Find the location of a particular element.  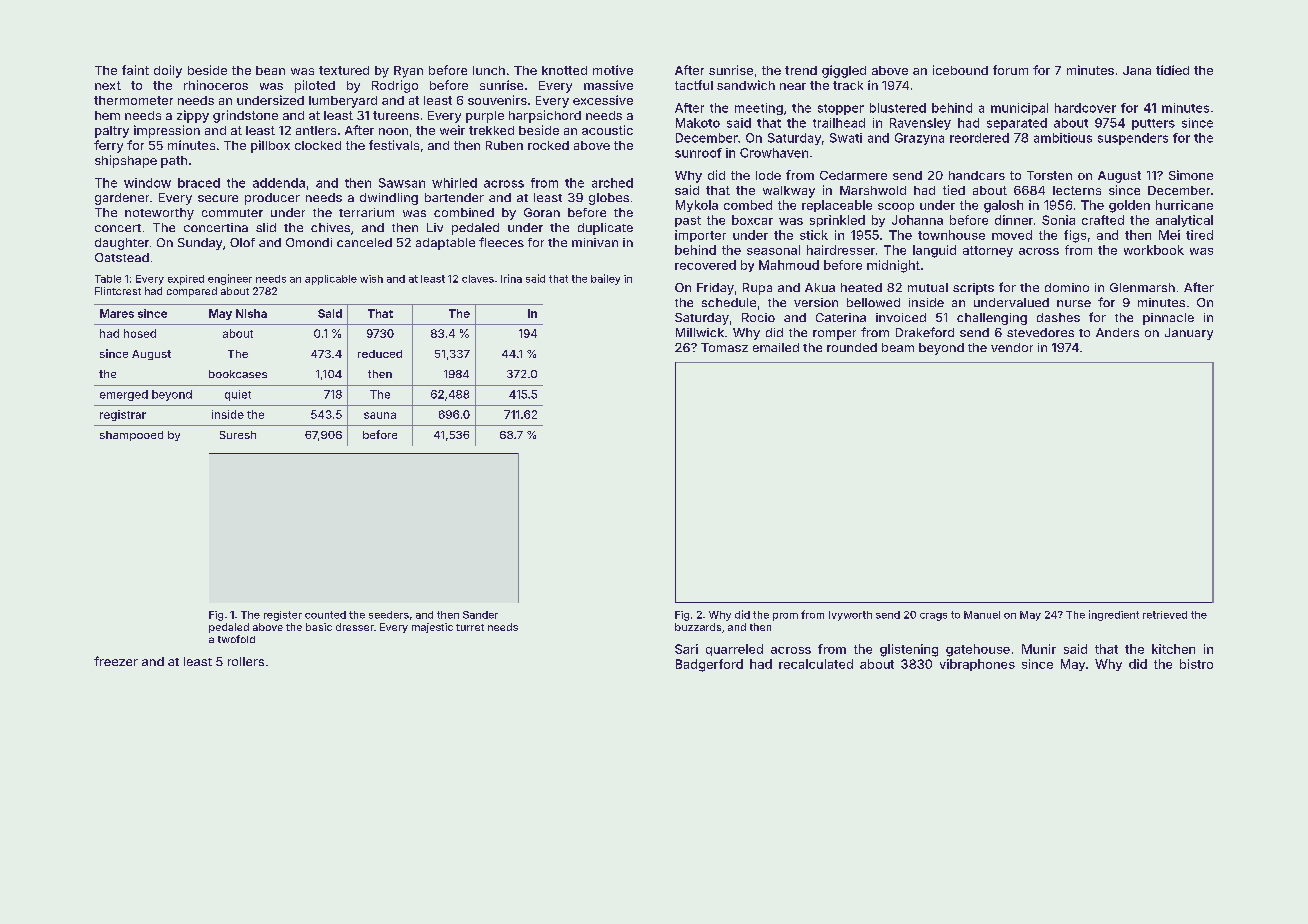

reduced is located at coordinates (380, 354).
